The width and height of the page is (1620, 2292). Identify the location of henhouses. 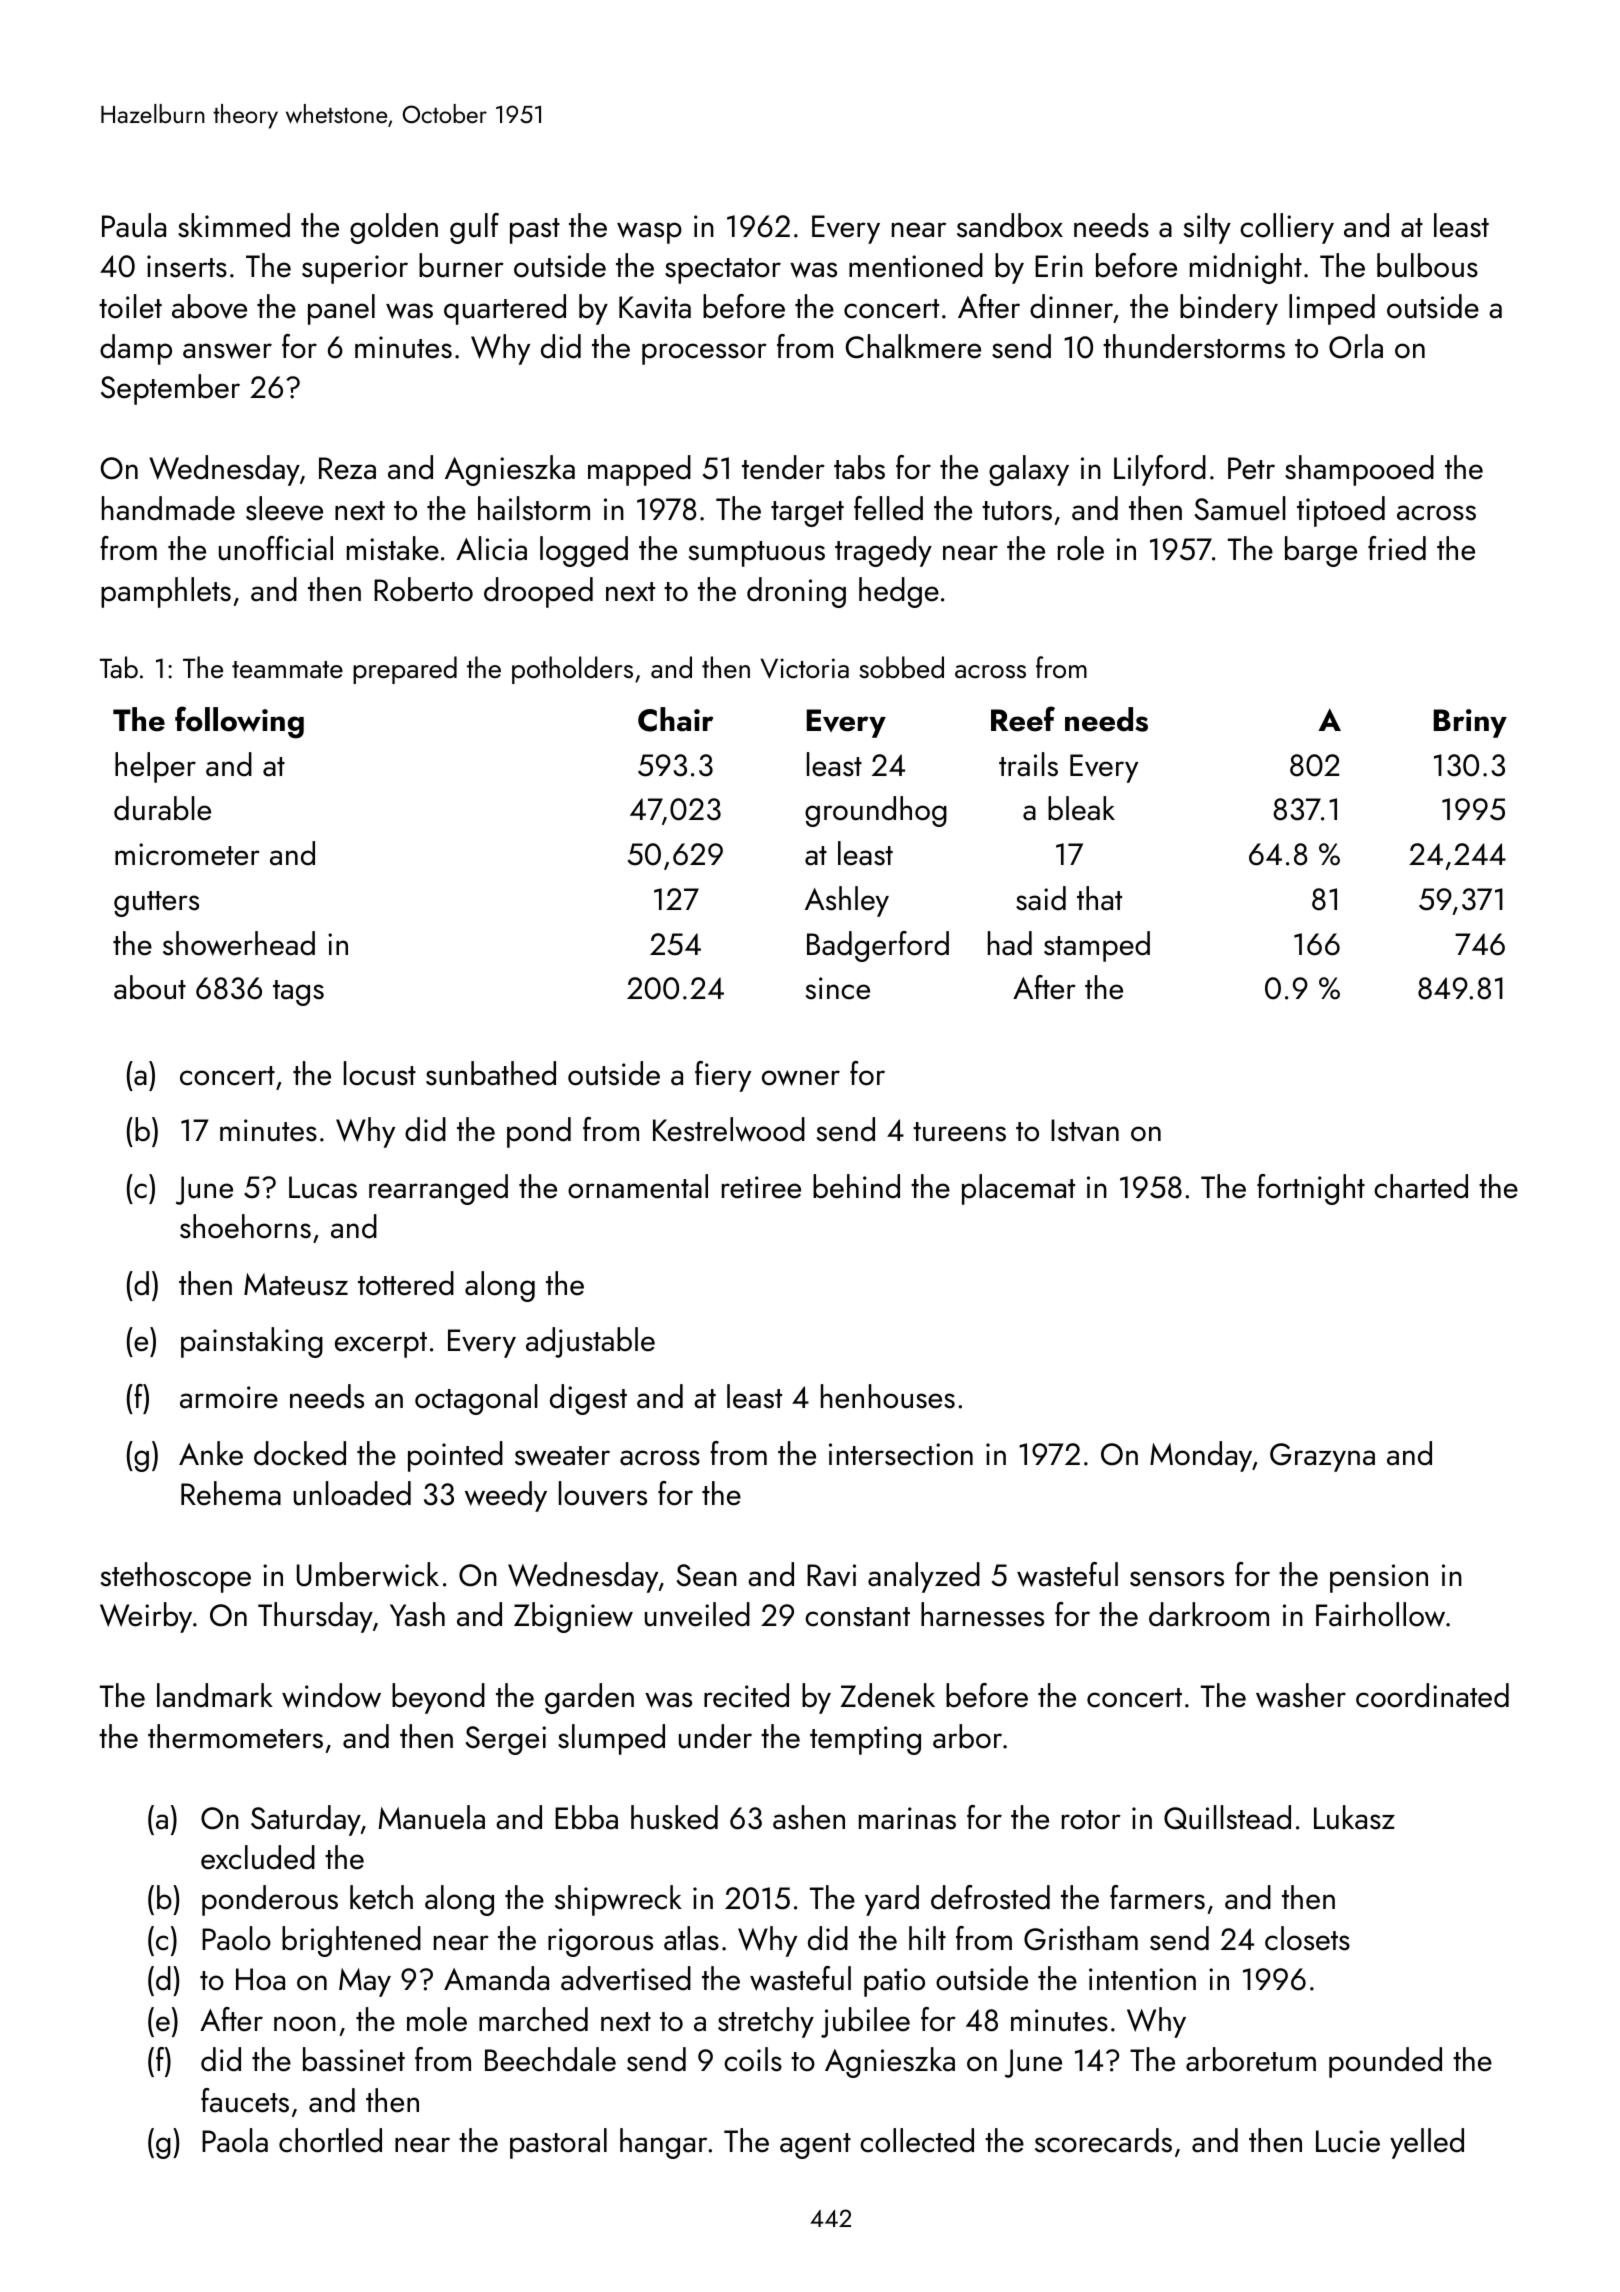
(888, 1396).
